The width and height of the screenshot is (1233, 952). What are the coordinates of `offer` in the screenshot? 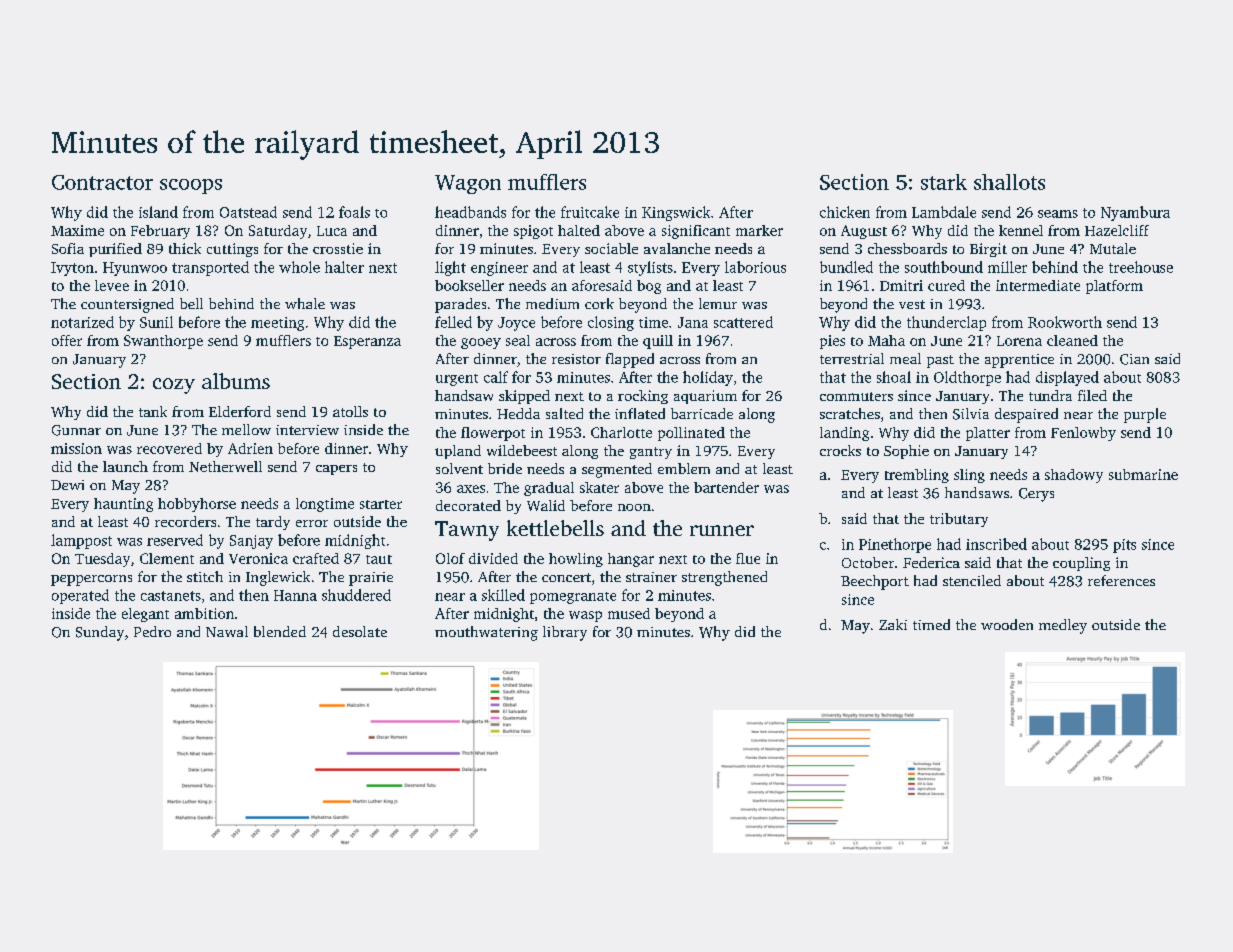 It's located at (67, 340).
